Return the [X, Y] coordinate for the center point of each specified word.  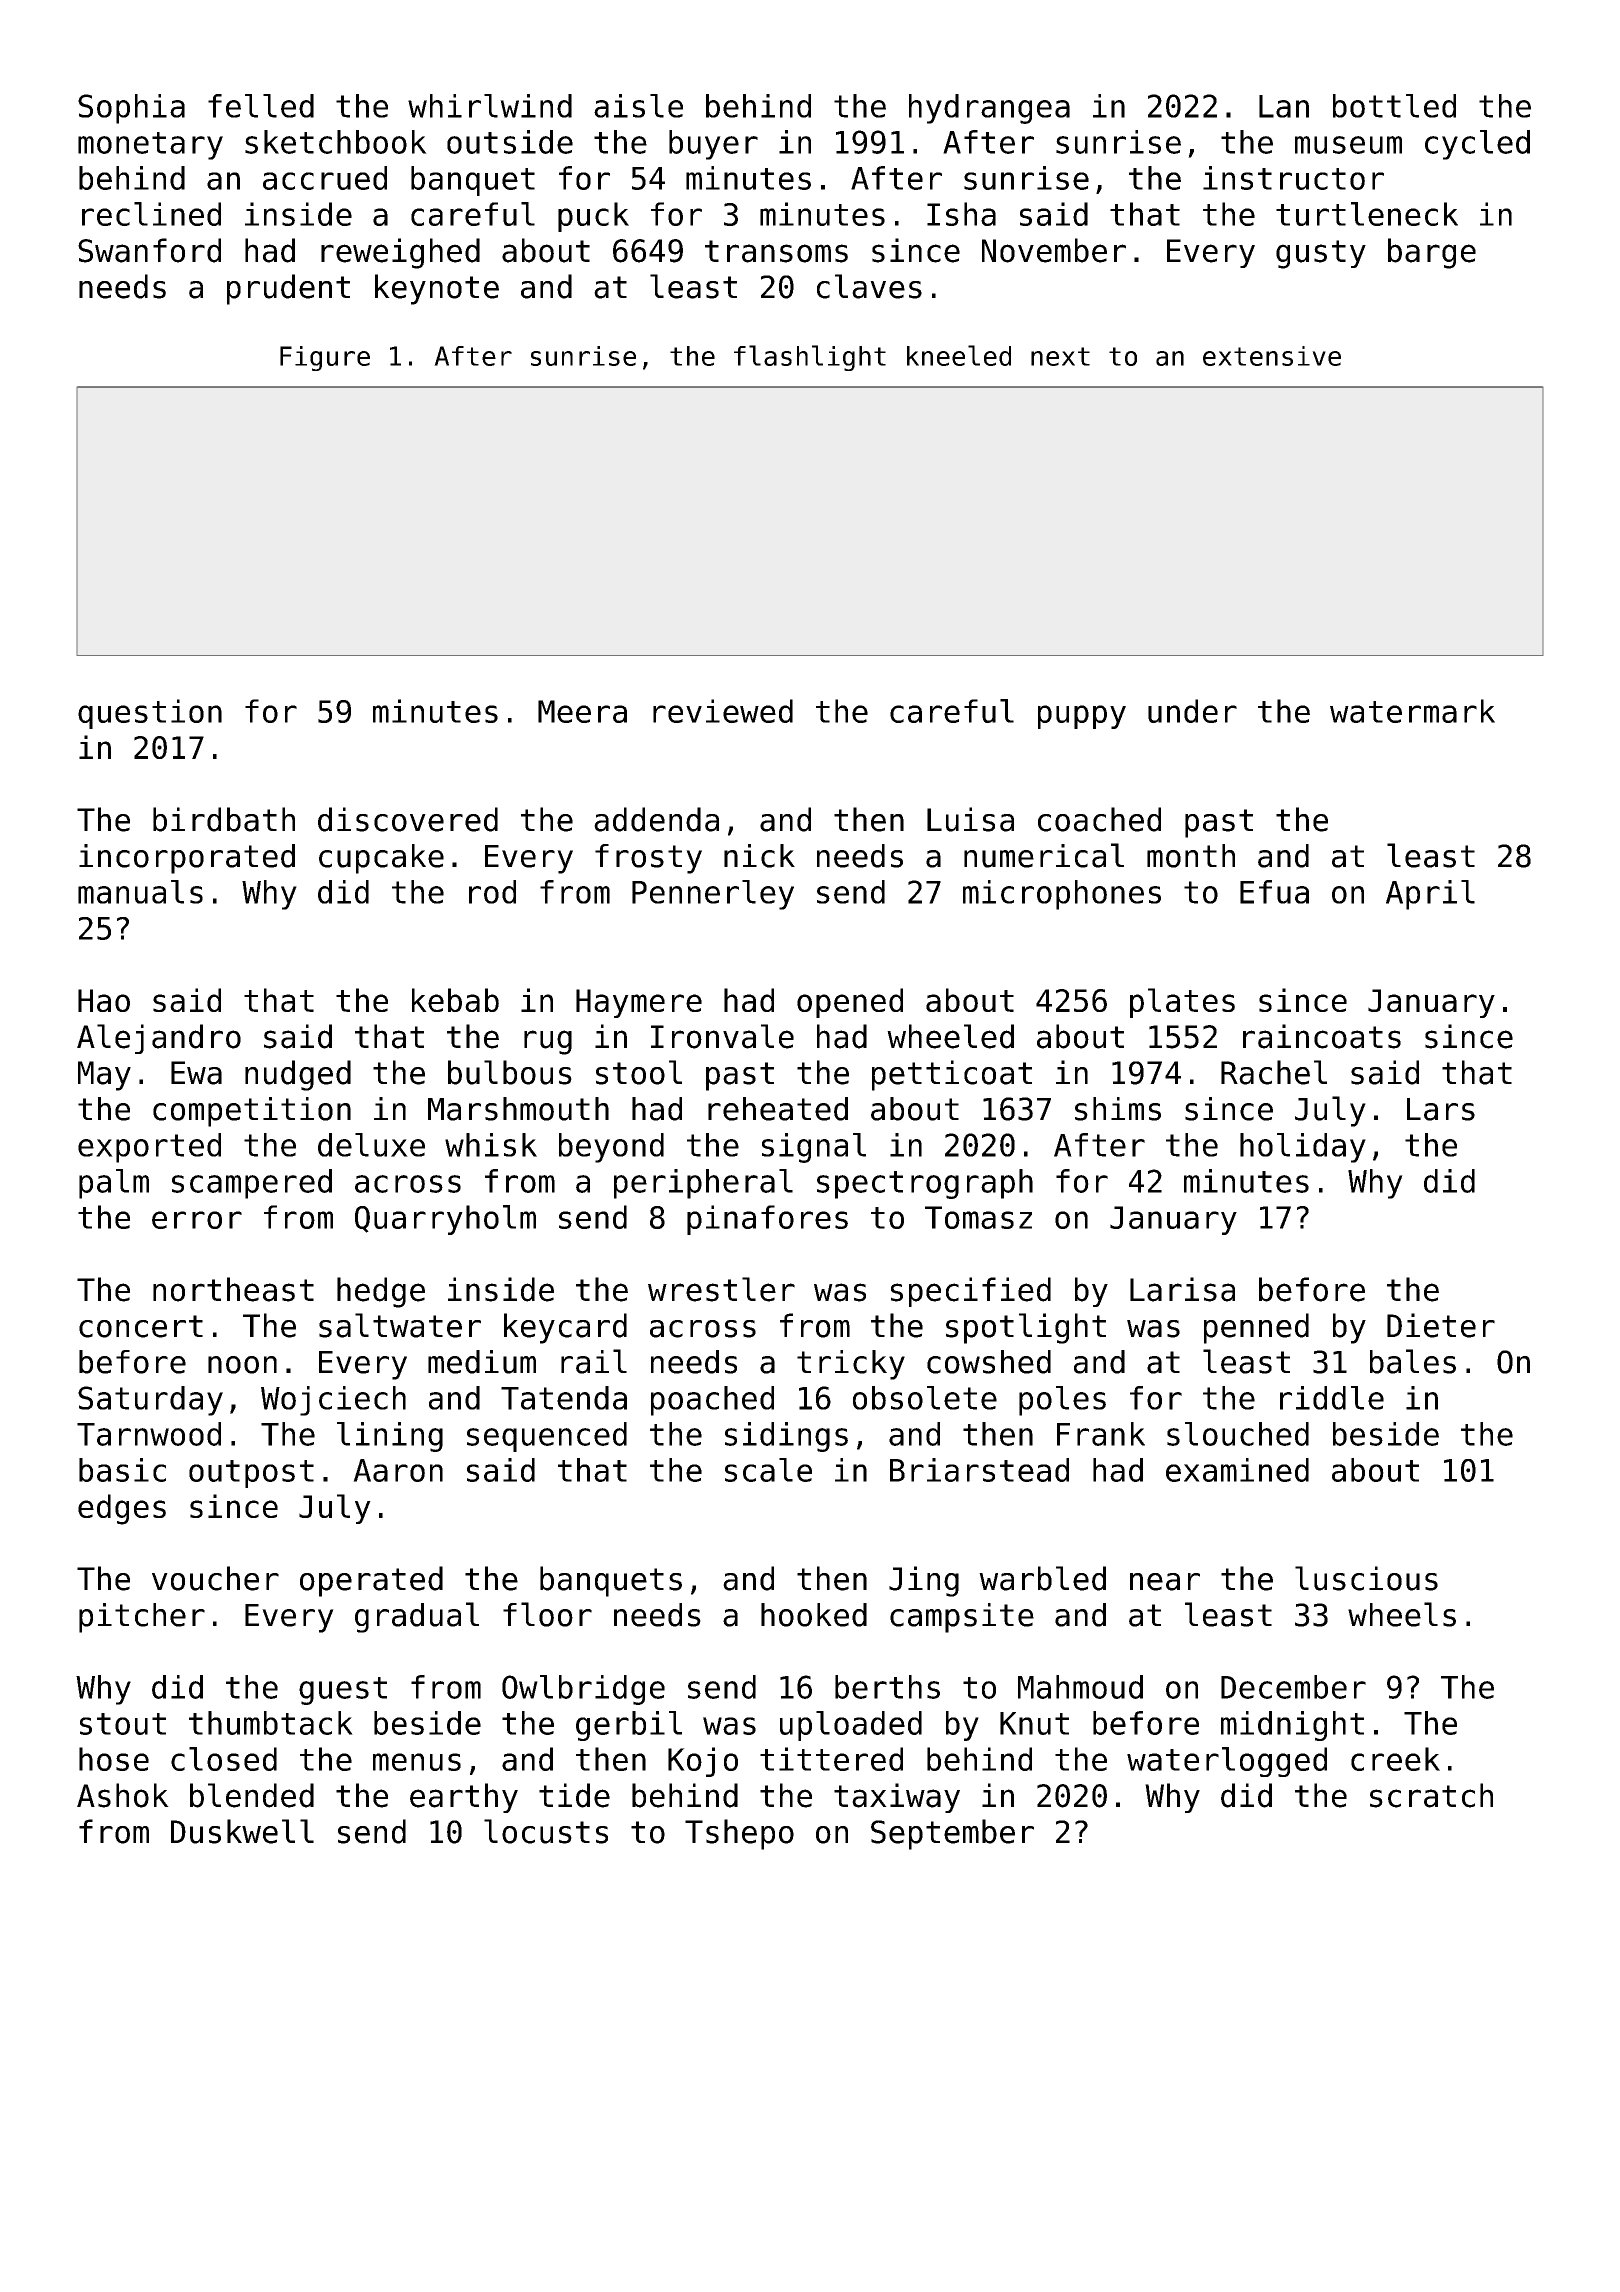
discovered [408, 819]
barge [1432, 253]
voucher [215, 1578]
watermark [1412, 711]
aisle [638, 106]
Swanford [149, 250]
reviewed [723, 711]
